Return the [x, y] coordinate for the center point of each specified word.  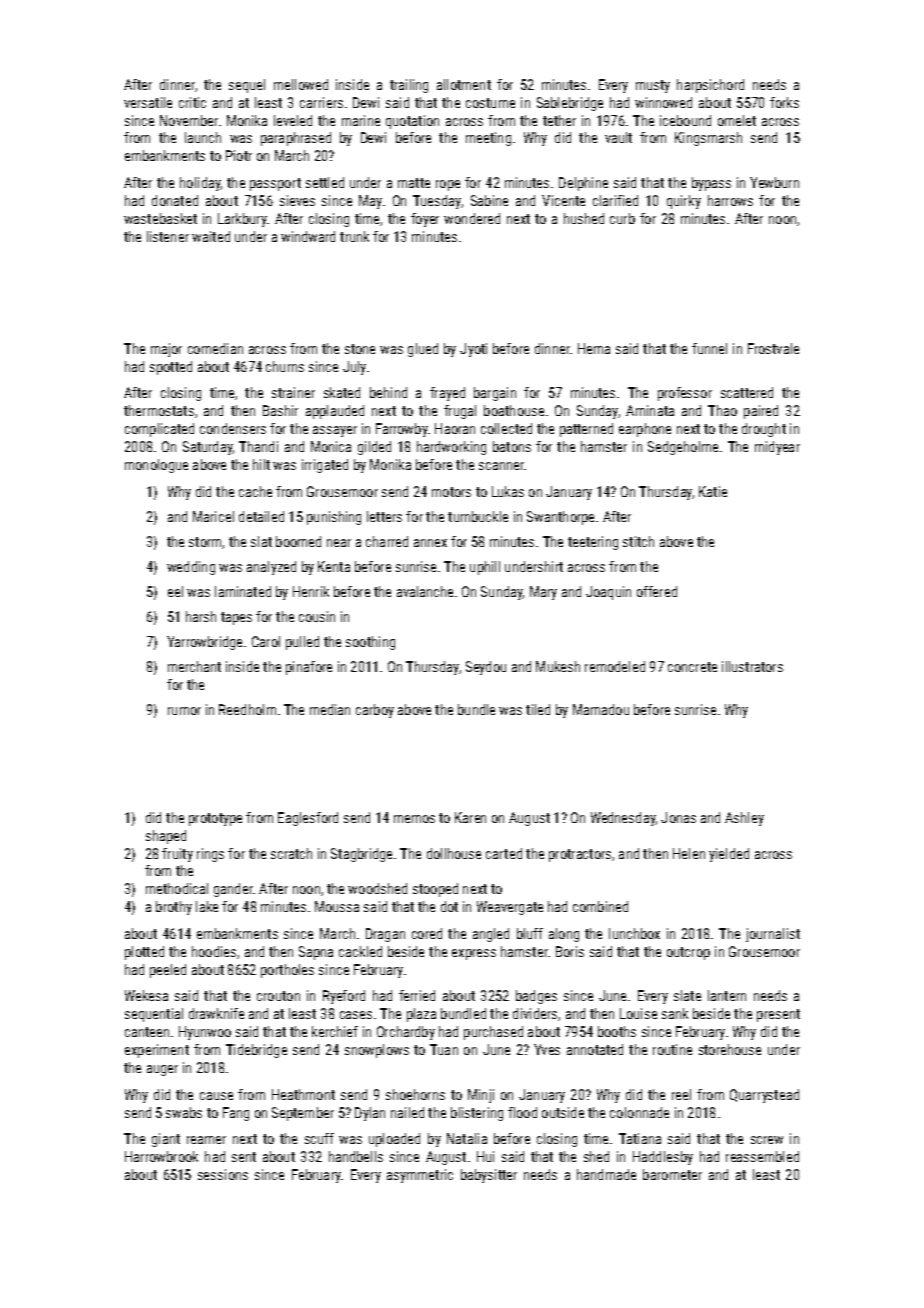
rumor [184, 711]
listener [168, 236]
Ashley [744, 819]
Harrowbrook [161, 1156]
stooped [435, 890]
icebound [685, 120]
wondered [472, 218]
